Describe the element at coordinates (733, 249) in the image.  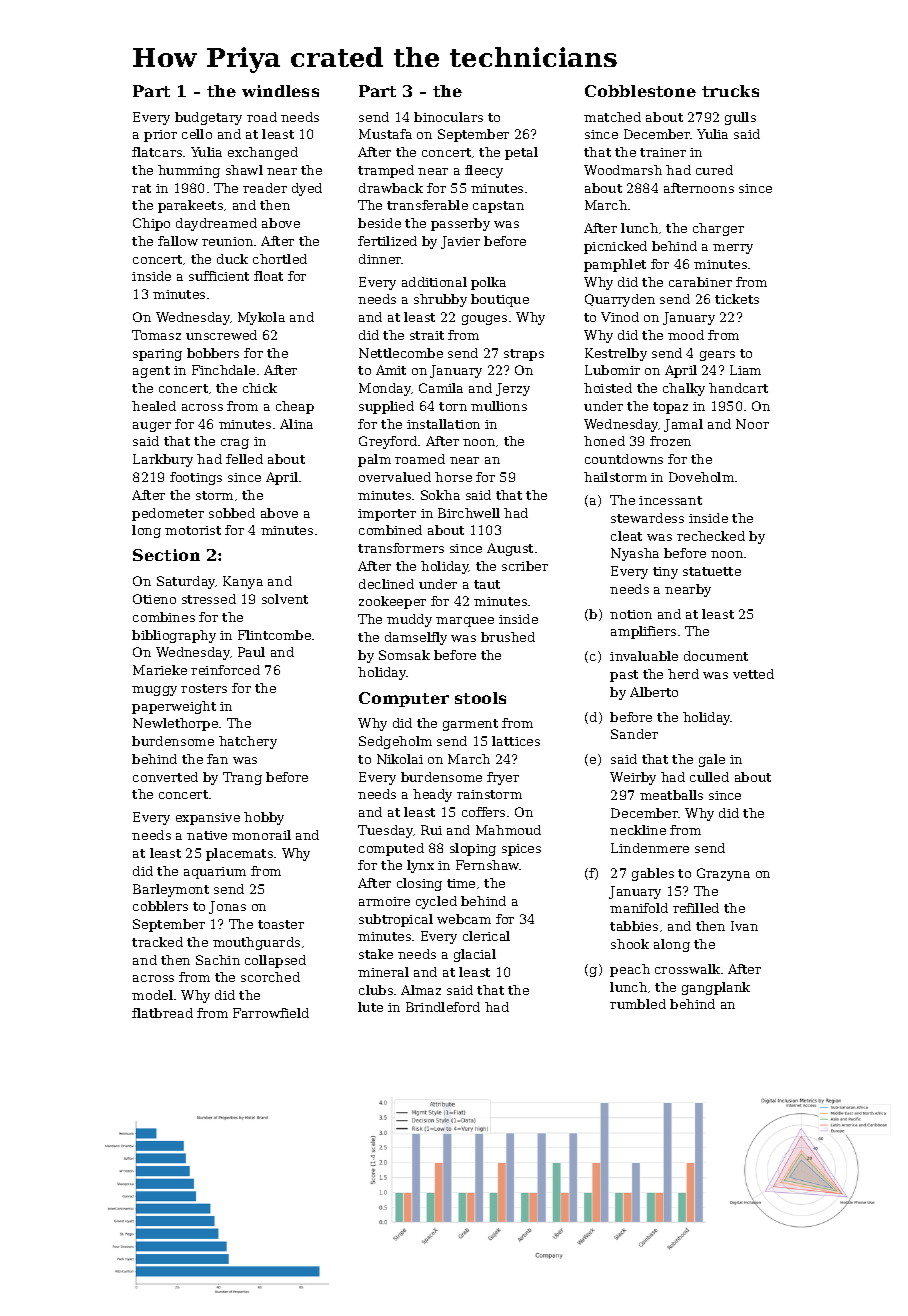
I see `merry` at that location.
